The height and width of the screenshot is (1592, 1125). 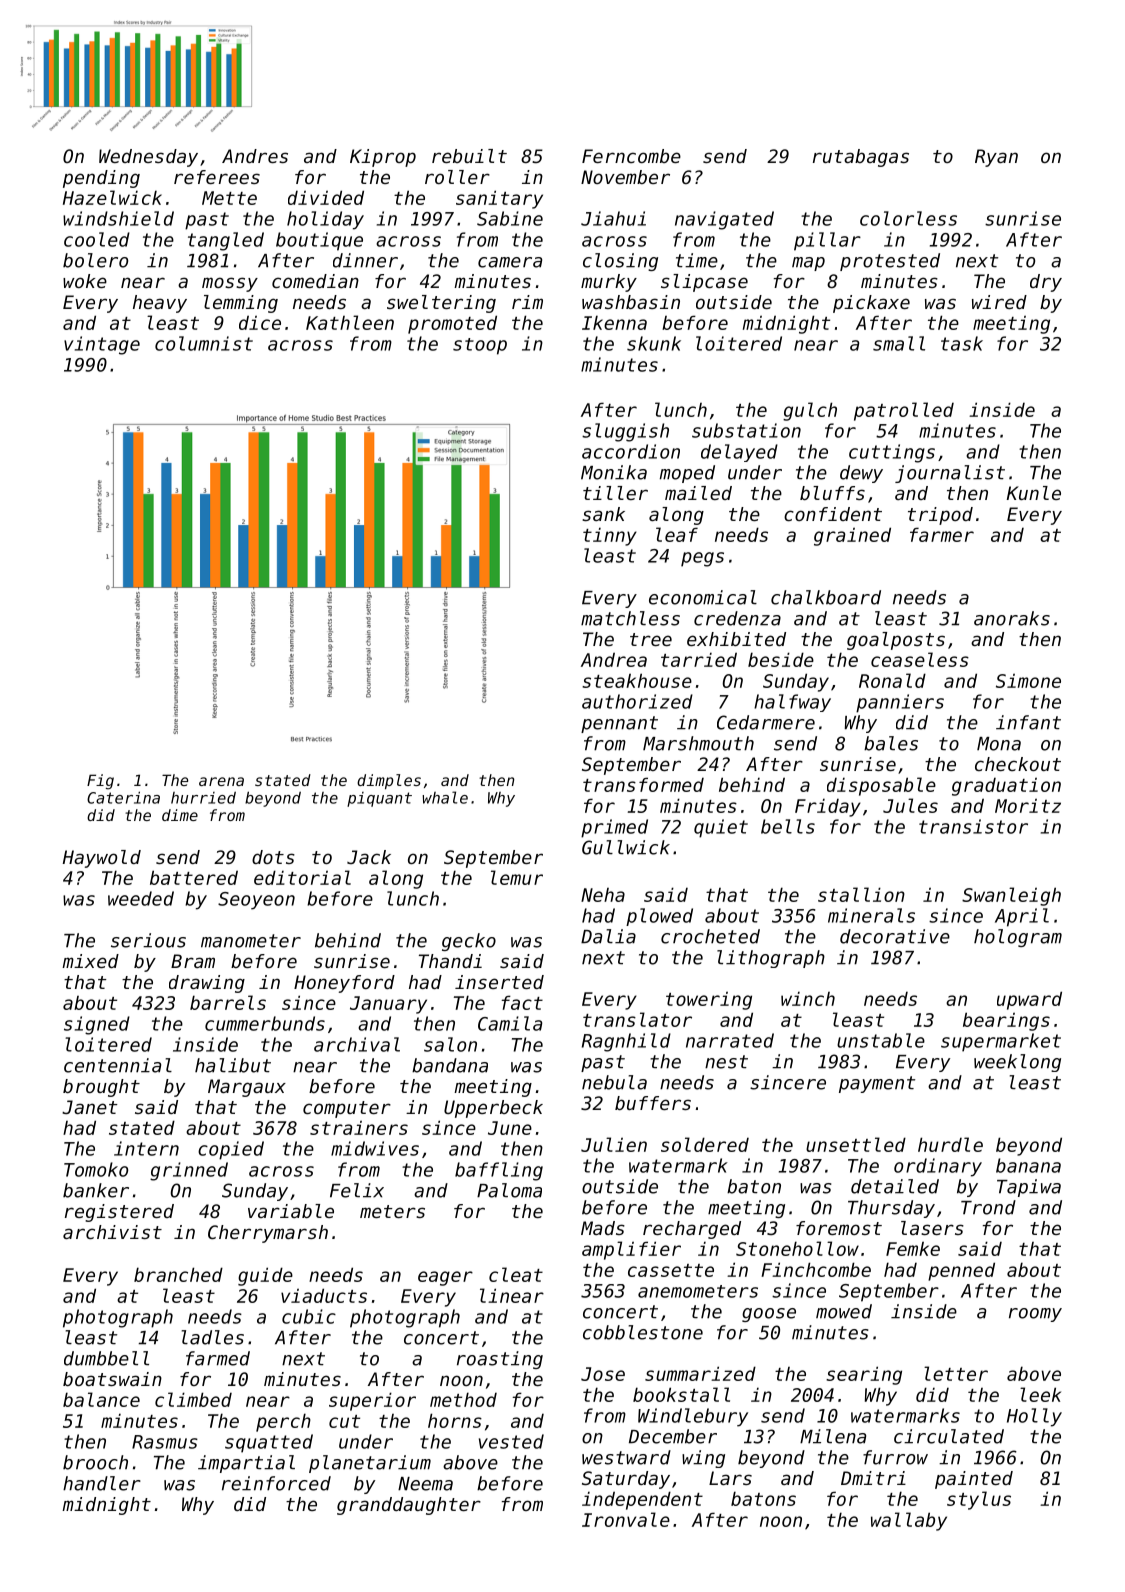 What do you see at coordinates (909, 1521) in the screenshot?
I see `wallaby` at bounding box center [909, 1521].
